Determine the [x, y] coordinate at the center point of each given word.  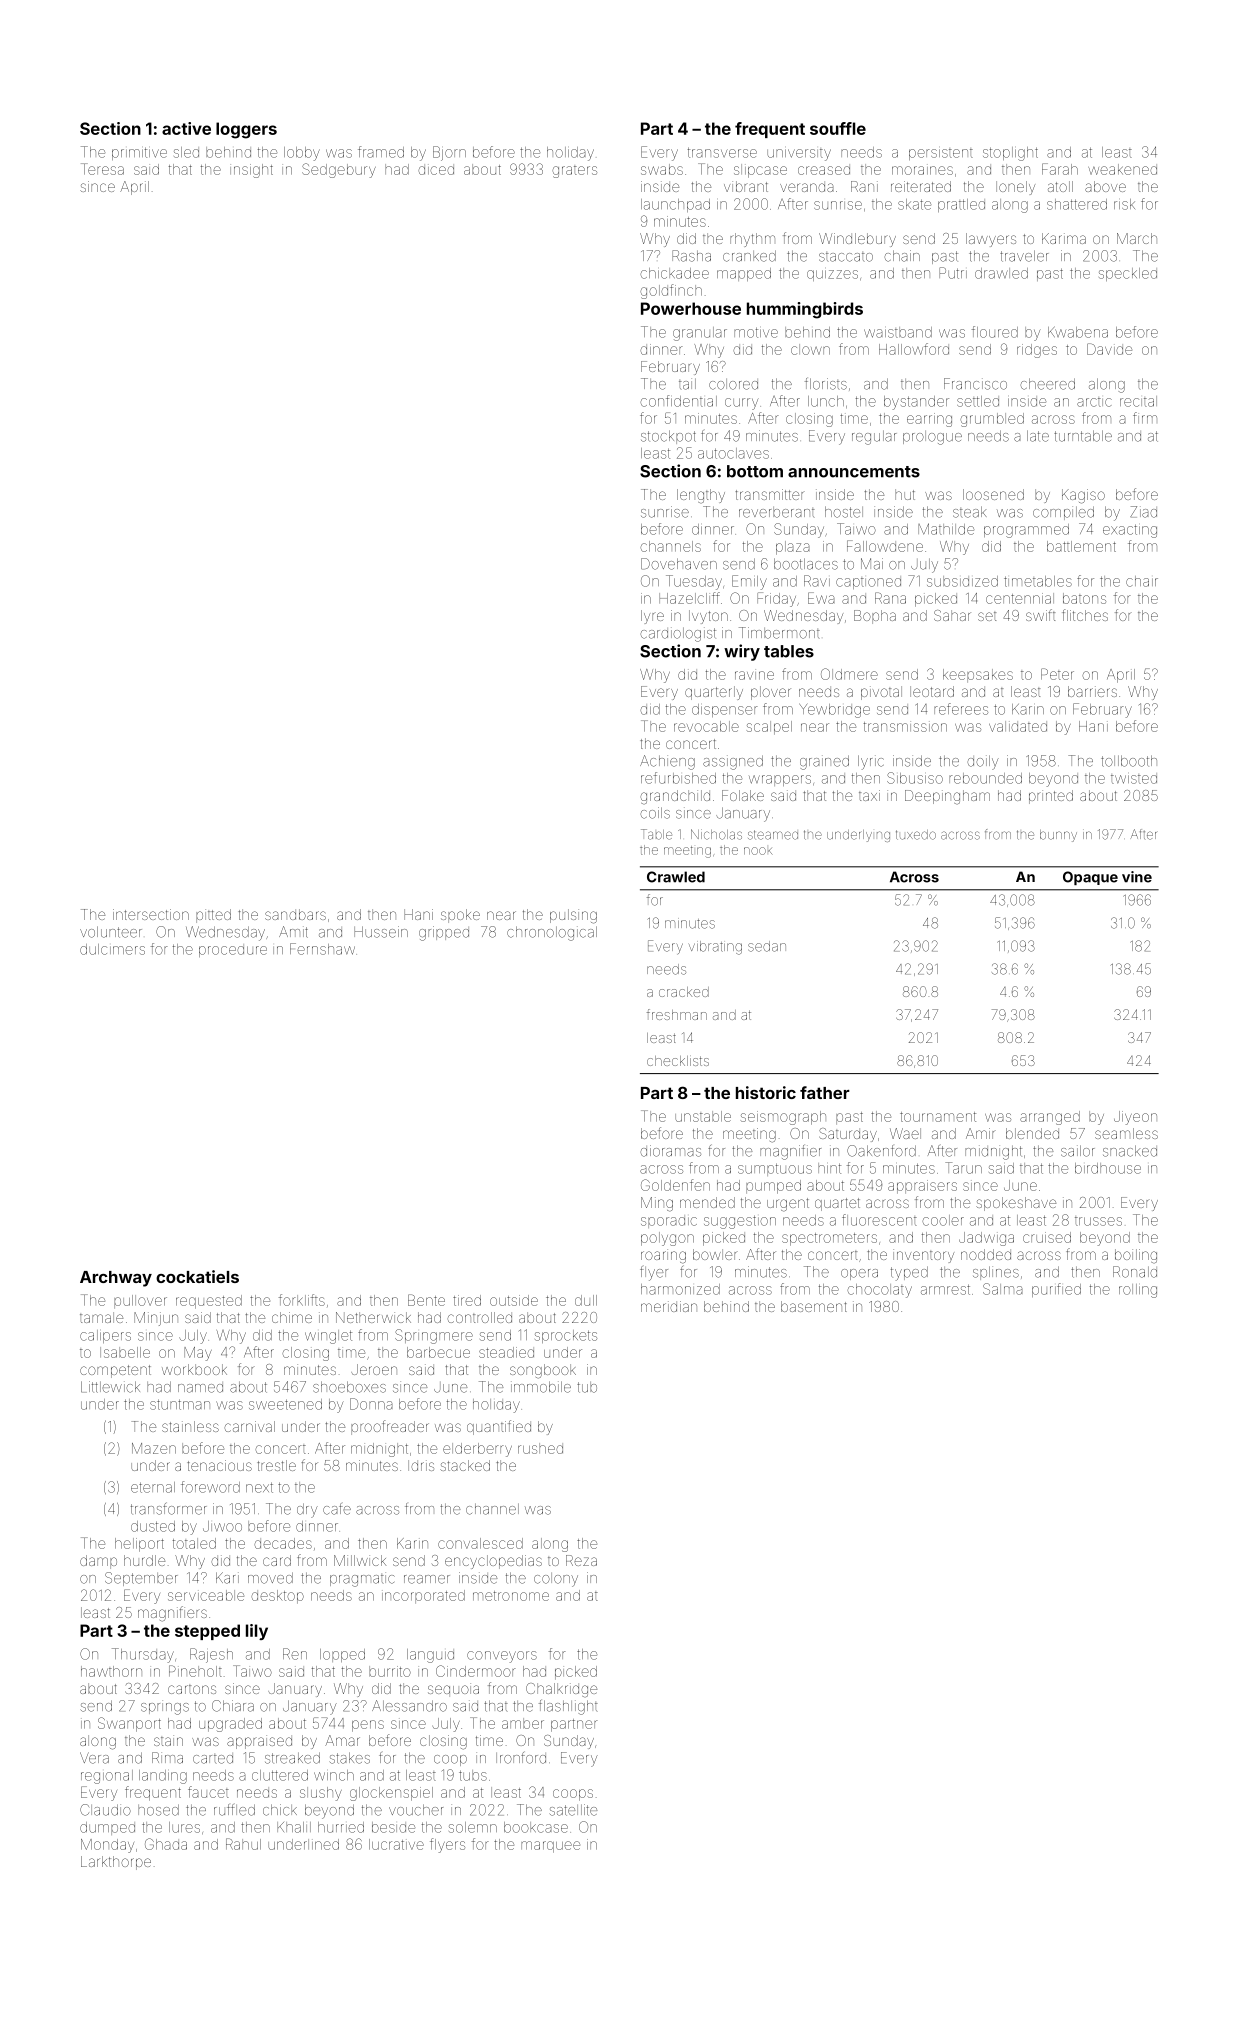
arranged [1050, 1118]
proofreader [390, 1427]
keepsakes [978, 675]
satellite [574, 1810]
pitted [213, 916]
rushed [540, 1448]
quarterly [714, 693]
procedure [233, 951]
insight [251, 171]
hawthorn [111, 1671]
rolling [1138, 1291]
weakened [1122, 169]
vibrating [715, 948]
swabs [662, 169]
